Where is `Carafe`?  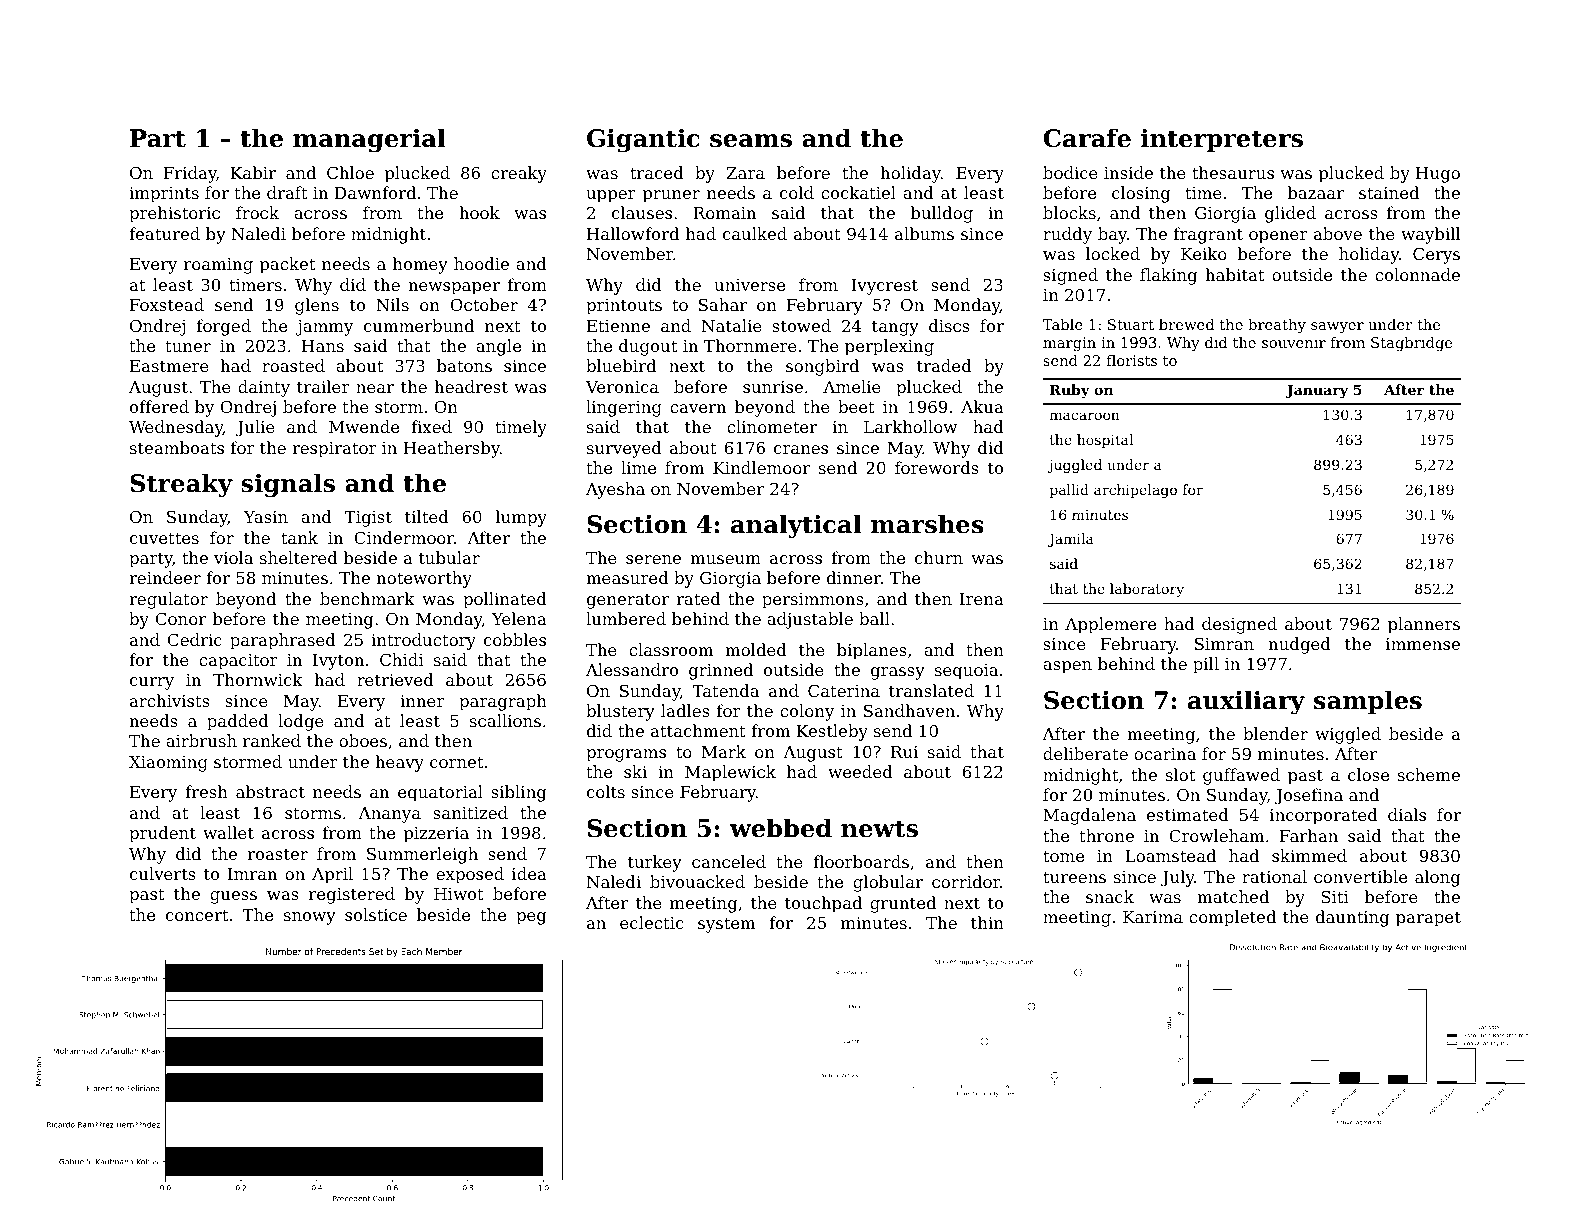
Carafe is located at coordinates (1087, 138).
